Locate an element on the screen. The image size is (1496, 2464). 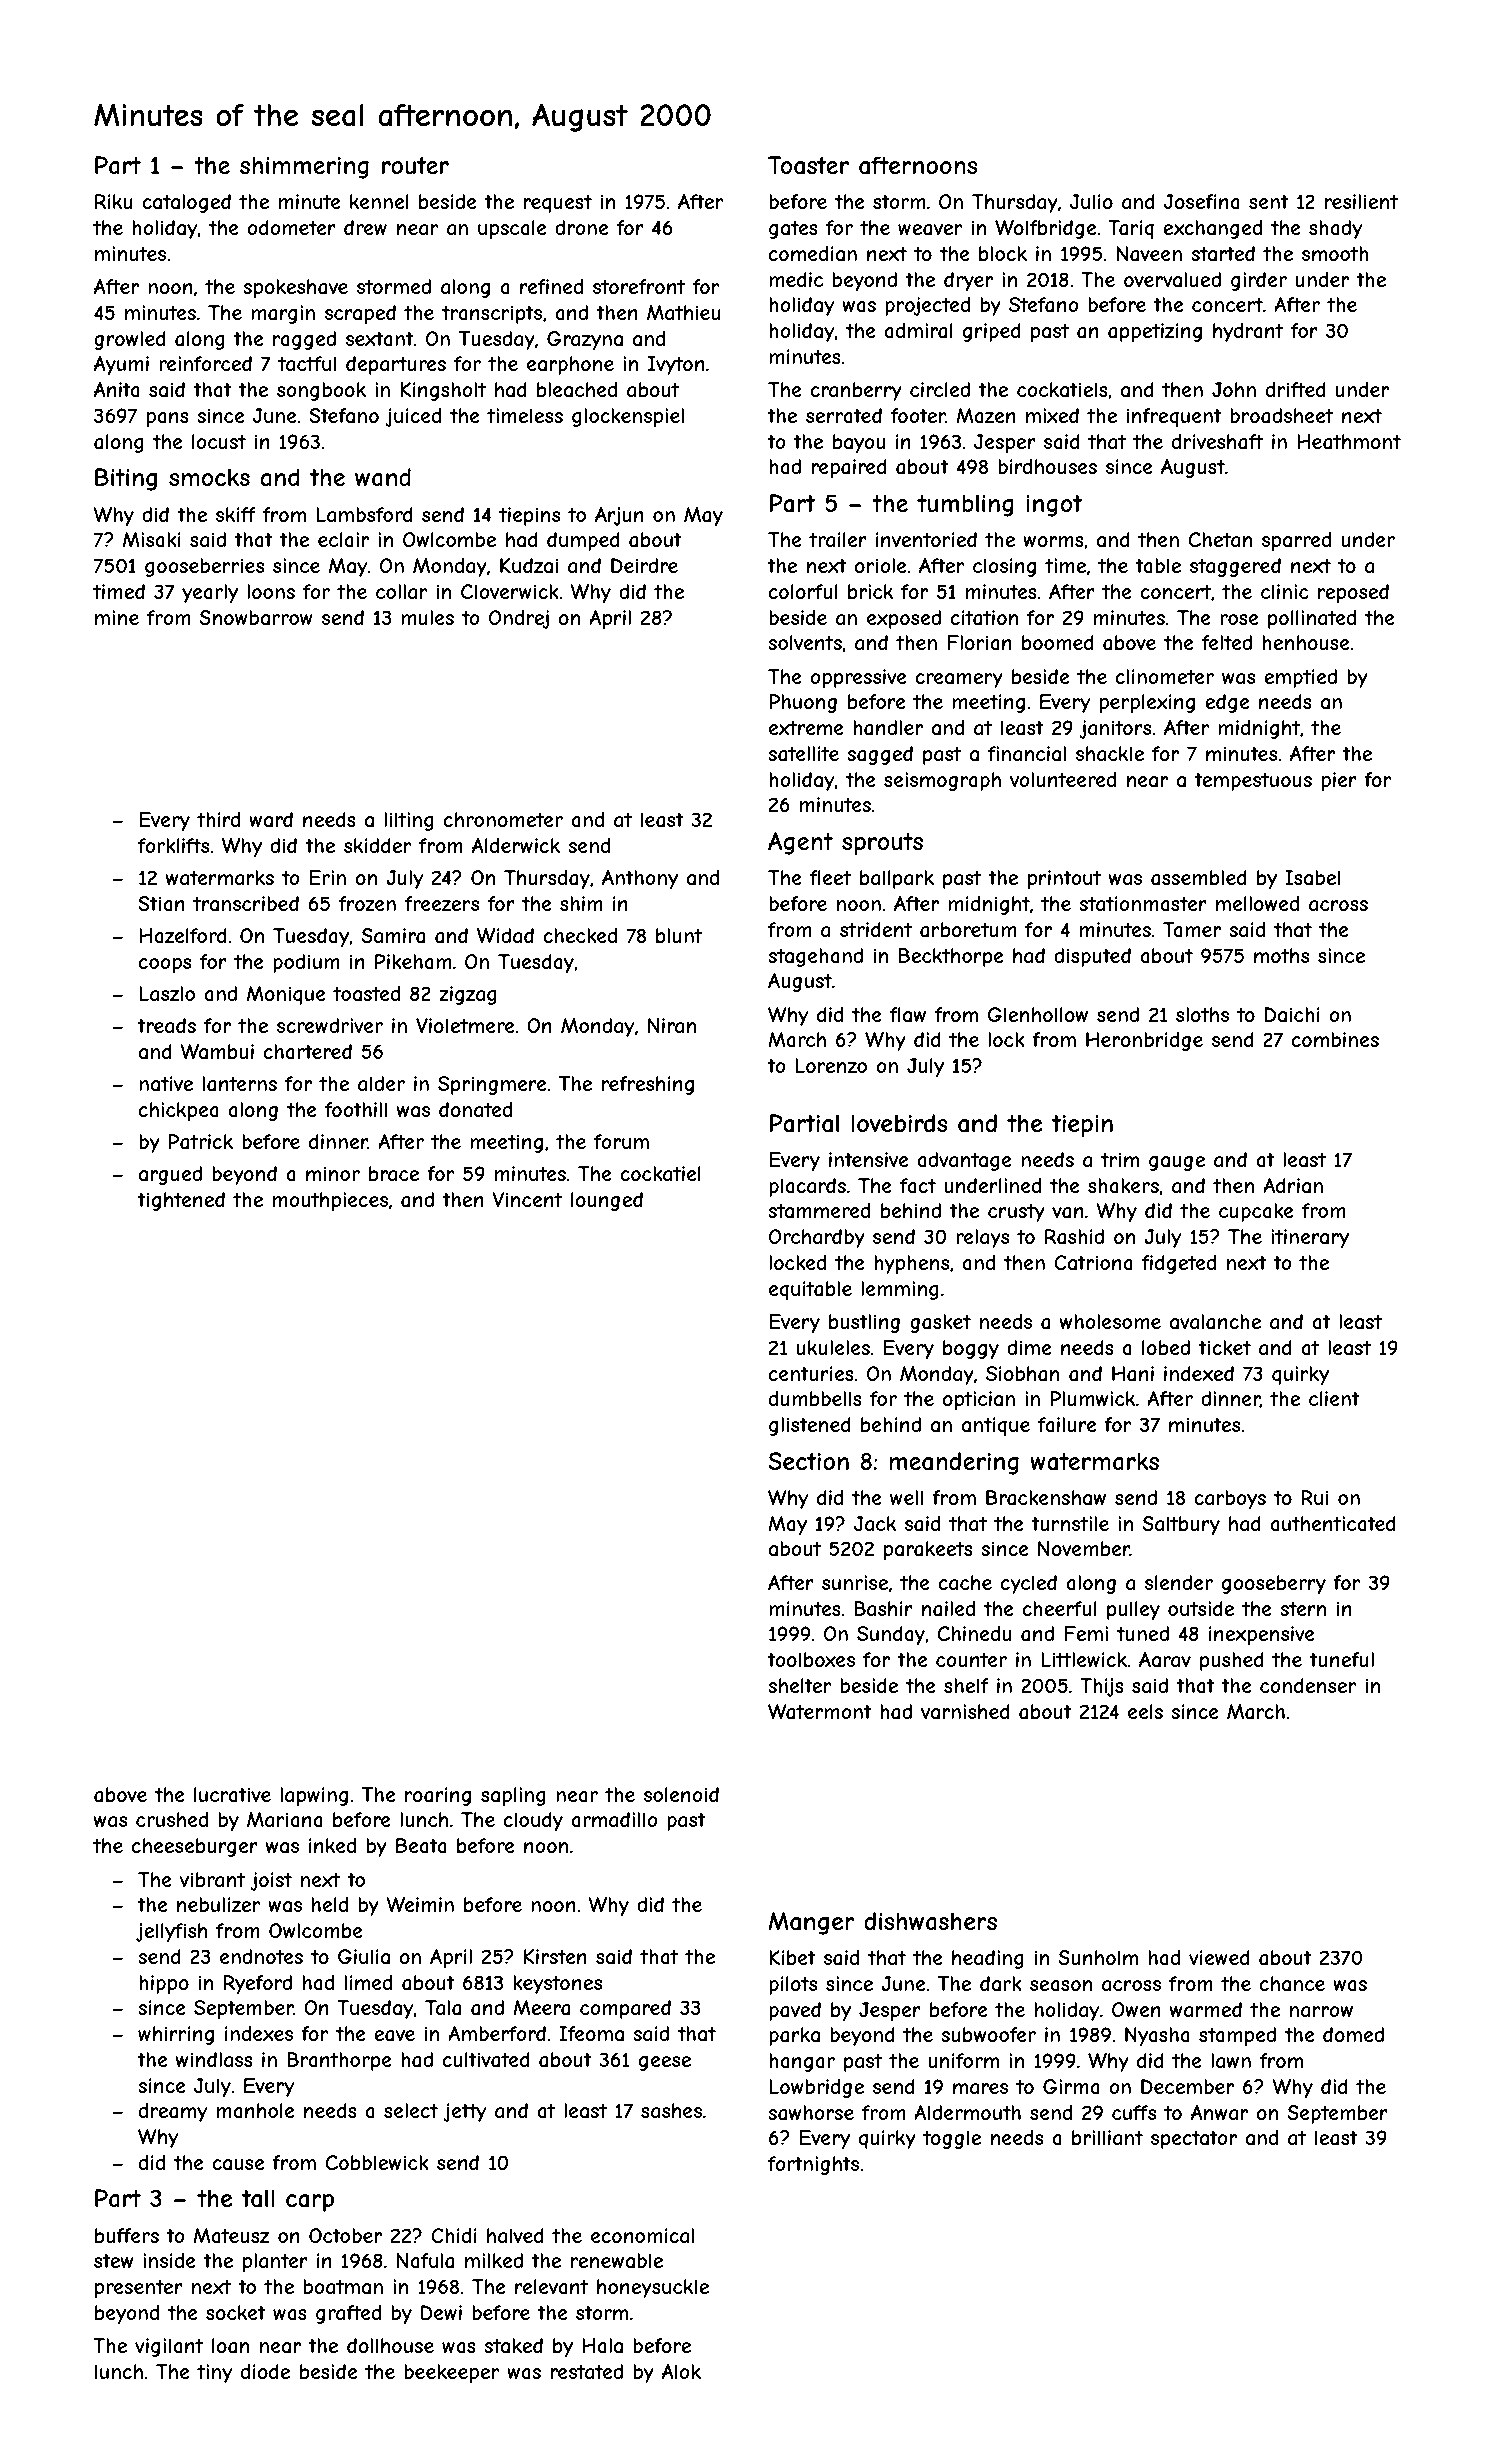
Ivyton is located at coordinates (676, 365).
